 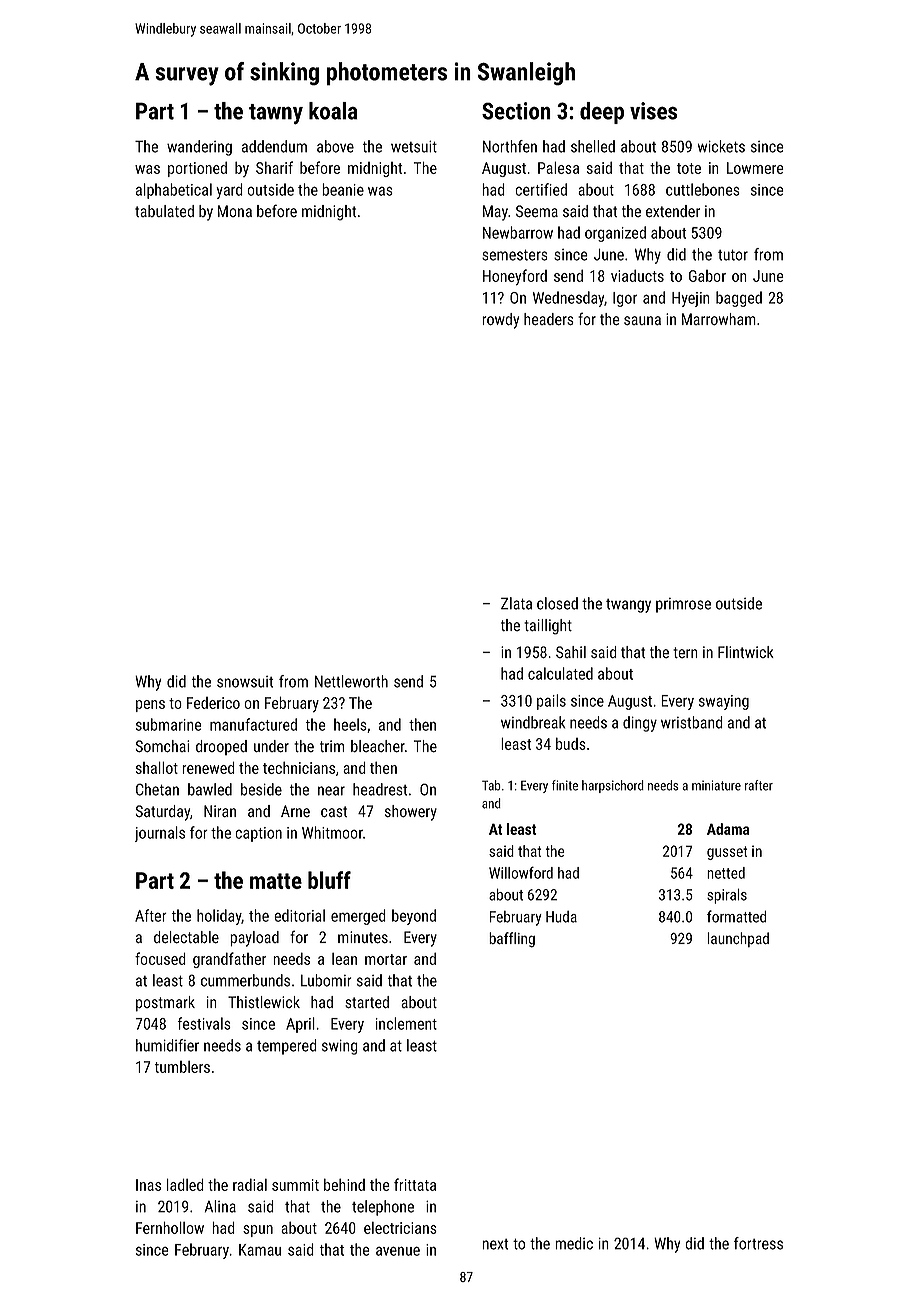 I want to click on pens, so click(x=150, y=706).
